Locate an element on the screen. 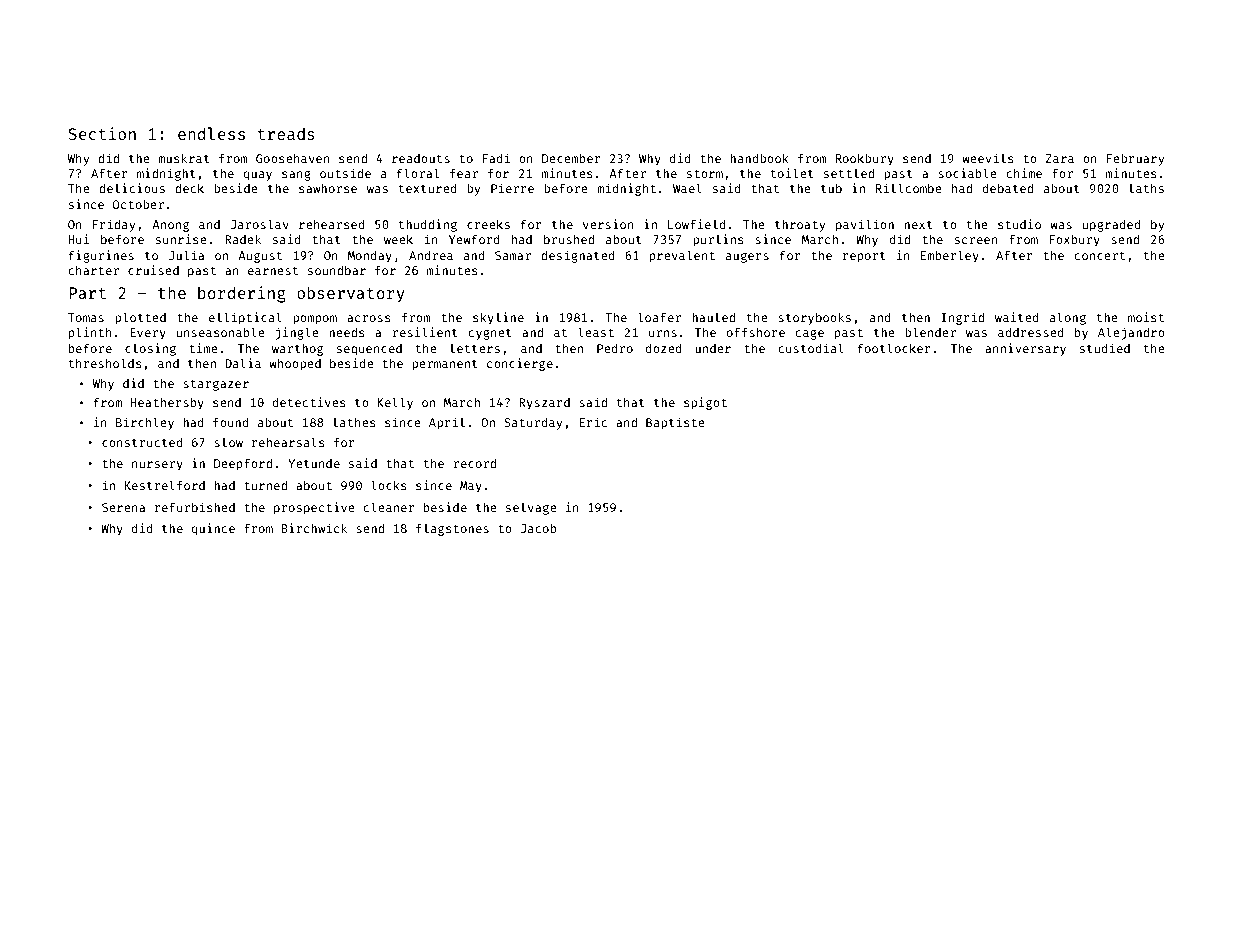  delicious is located at coordinates (132, 188).
